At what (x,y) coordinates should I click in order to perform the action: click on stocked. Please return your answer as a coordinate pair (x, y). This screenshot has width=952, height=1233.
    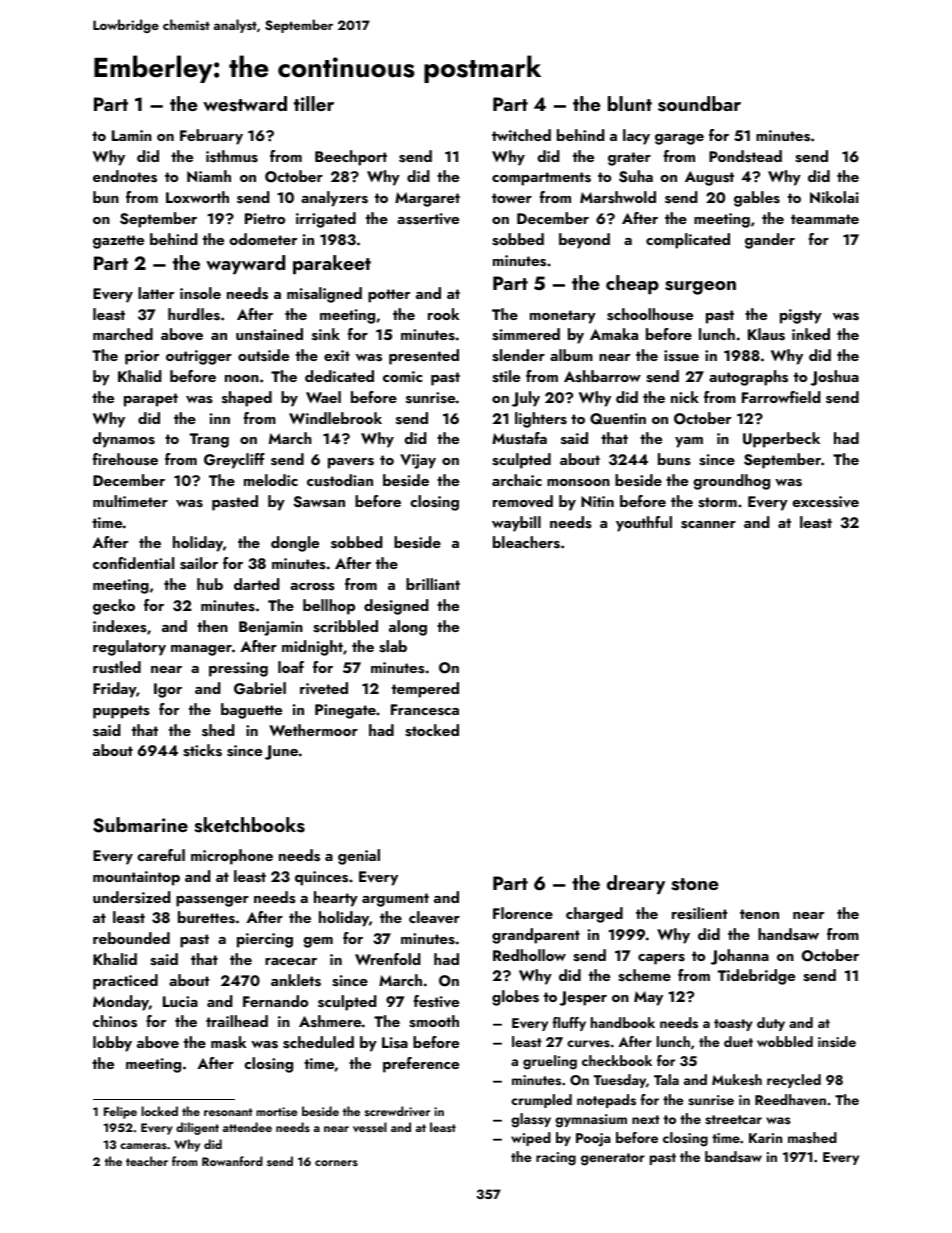
    Looking at the image, I should click on (432, 730).
